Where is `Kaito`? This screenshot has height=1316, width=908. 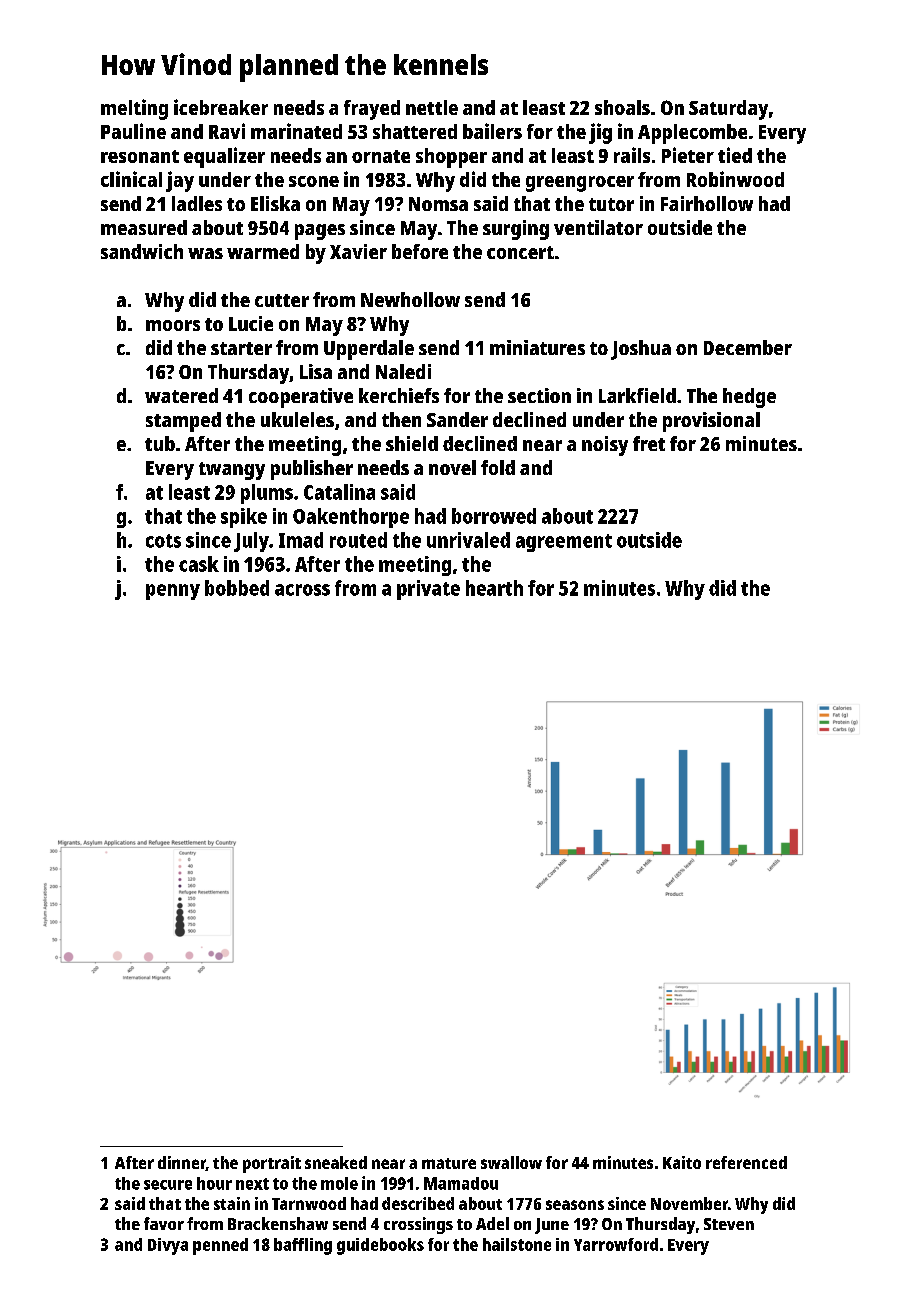
Kaito is located at coordinates (682, 1162).
